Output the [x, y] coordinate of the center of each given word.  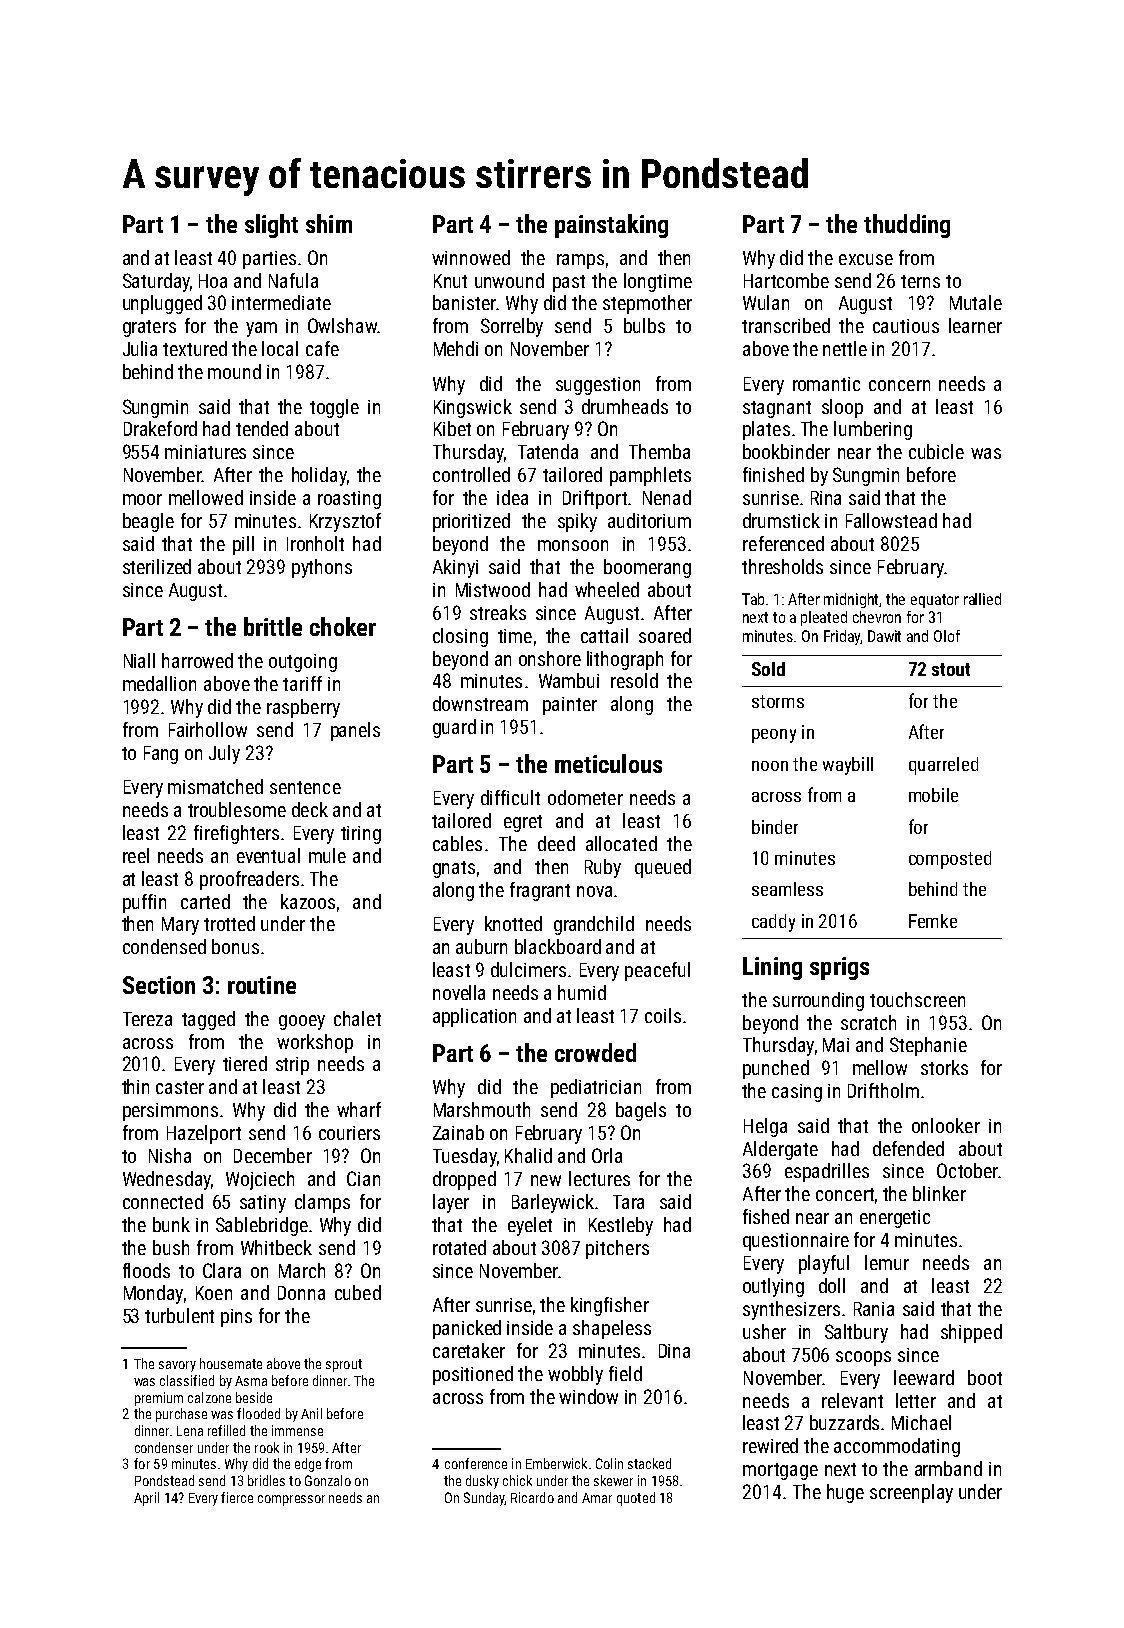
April [146, 1499]
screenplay [911, 1493]
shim [329, 223]
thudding [907, 226]
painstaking [611, 226]
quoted [636, 1499]
